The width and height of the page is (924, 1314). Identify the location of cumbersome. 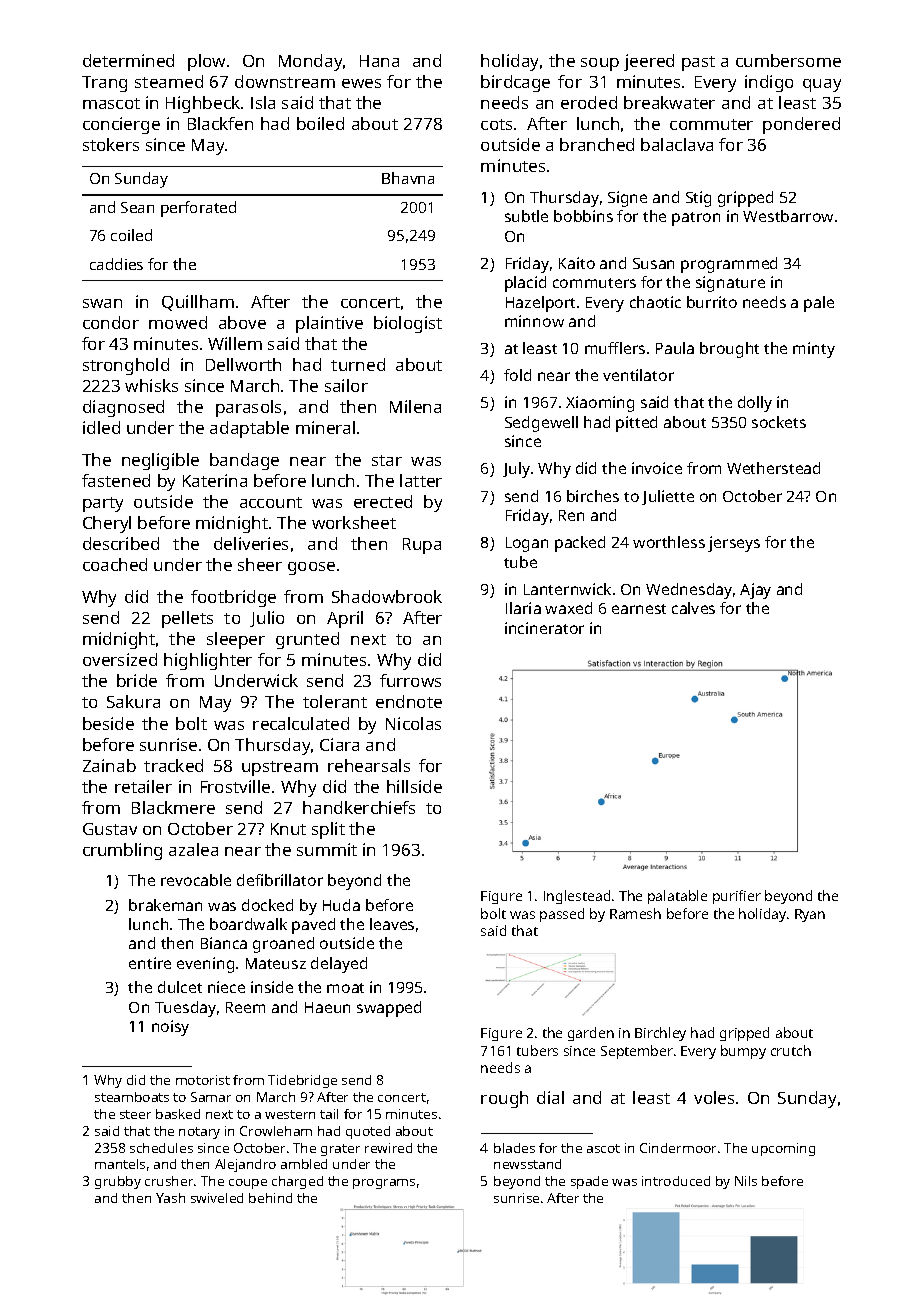
(788, 60).
